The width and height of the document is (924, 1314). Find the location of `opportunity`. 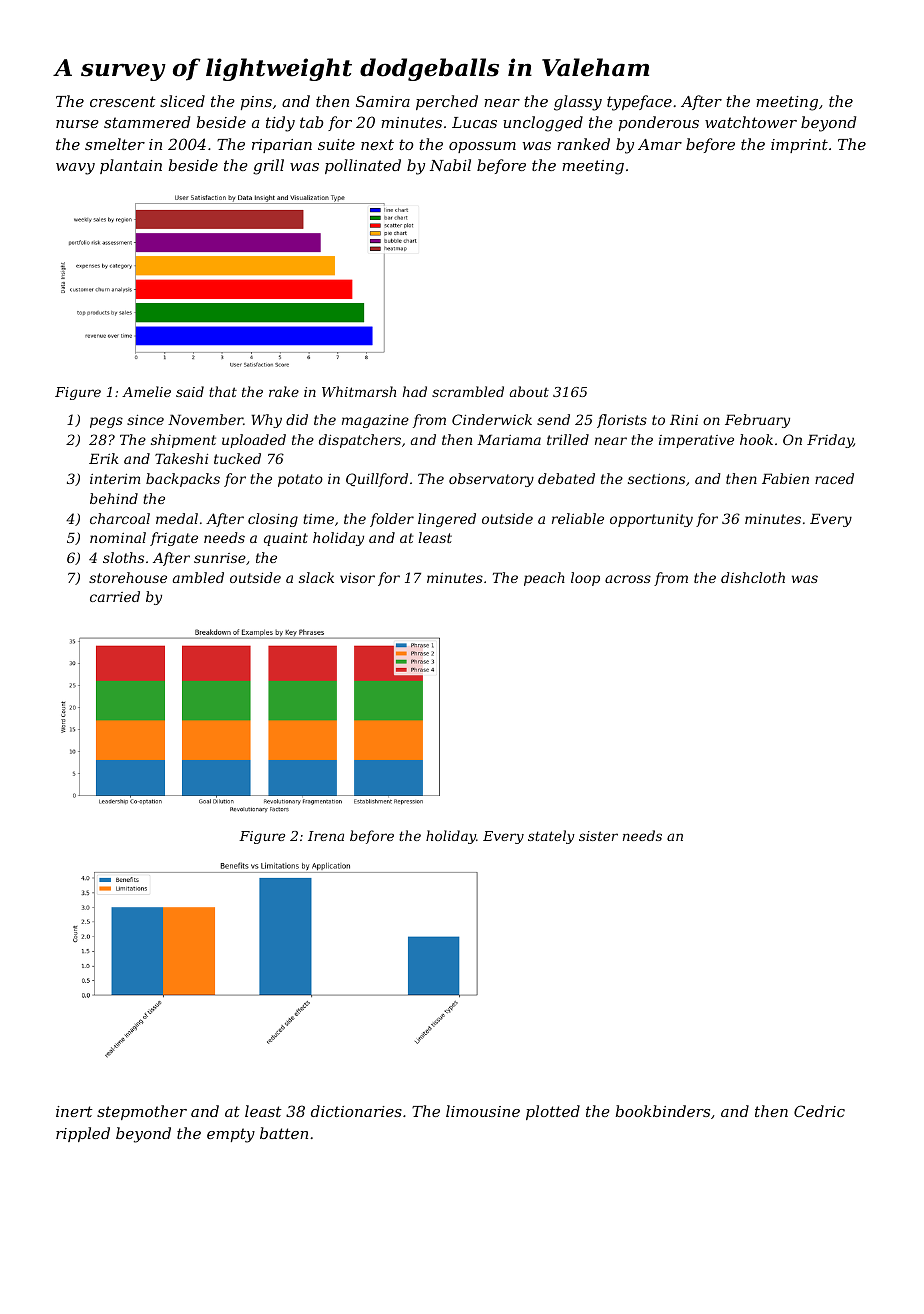

opportunity is located at coordinates (651, 520).
